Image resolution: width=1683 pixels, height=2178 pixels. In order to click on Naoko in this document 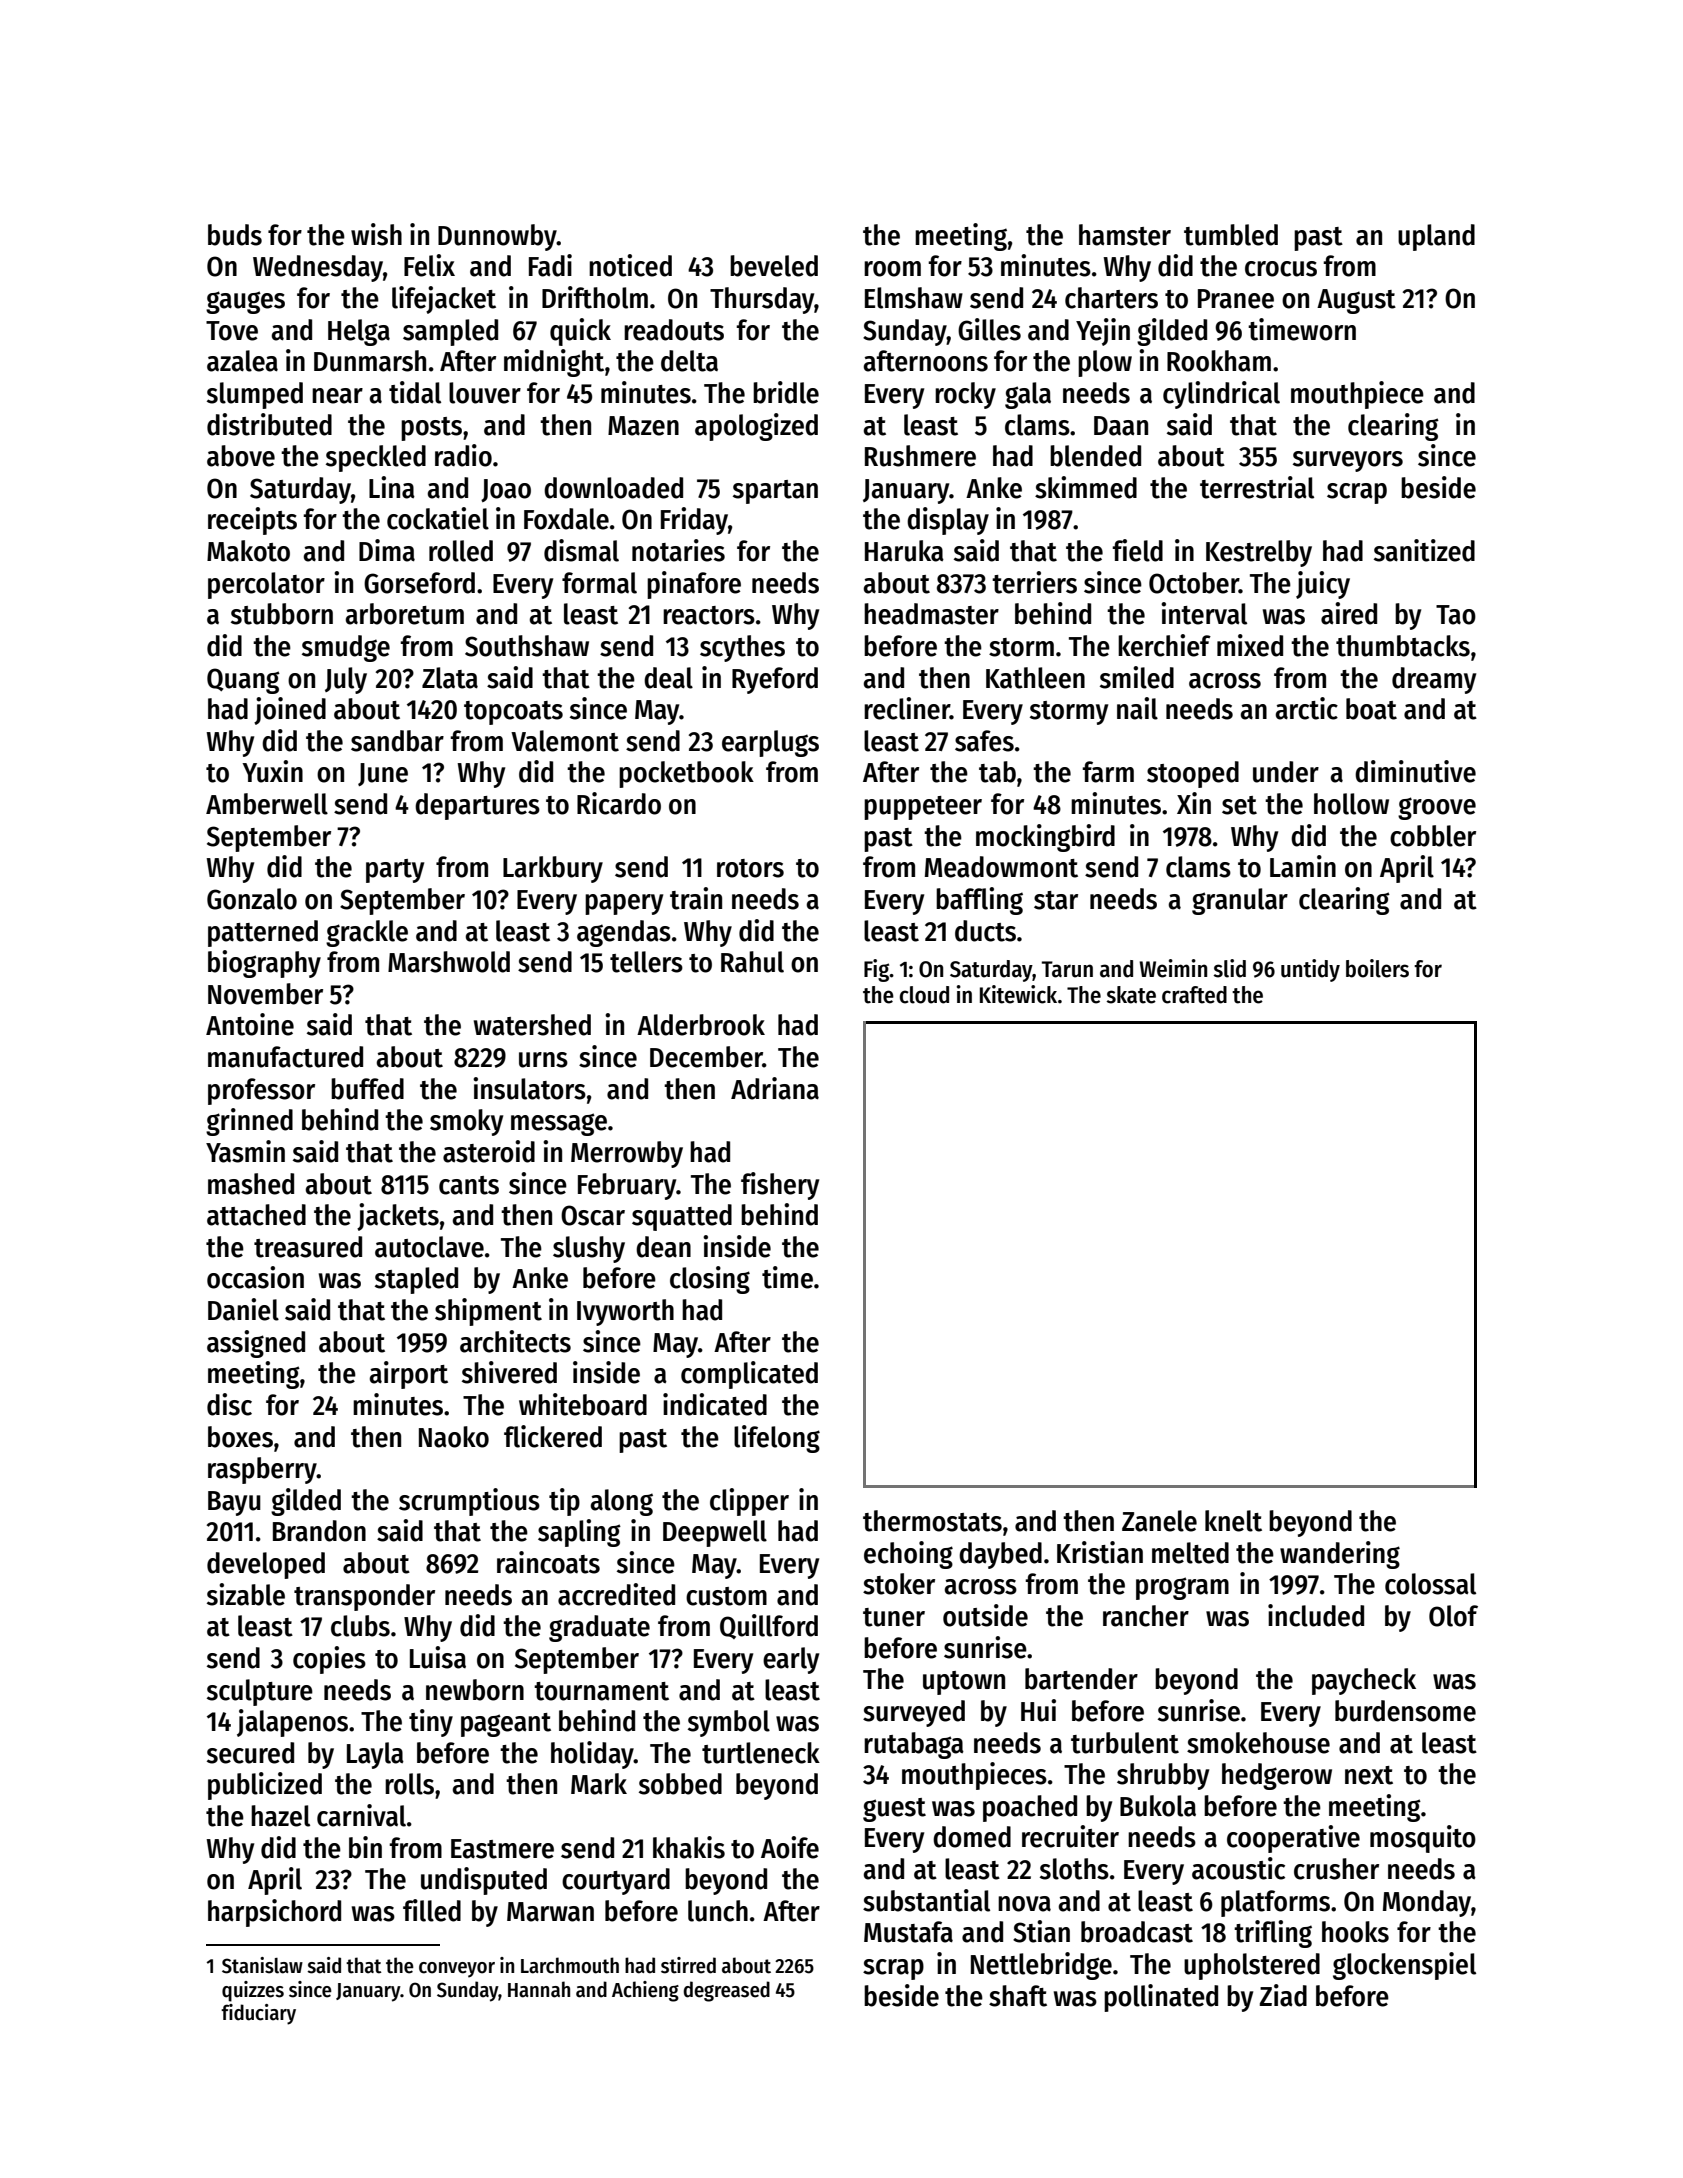, I will do `click(454, 1437)`.
